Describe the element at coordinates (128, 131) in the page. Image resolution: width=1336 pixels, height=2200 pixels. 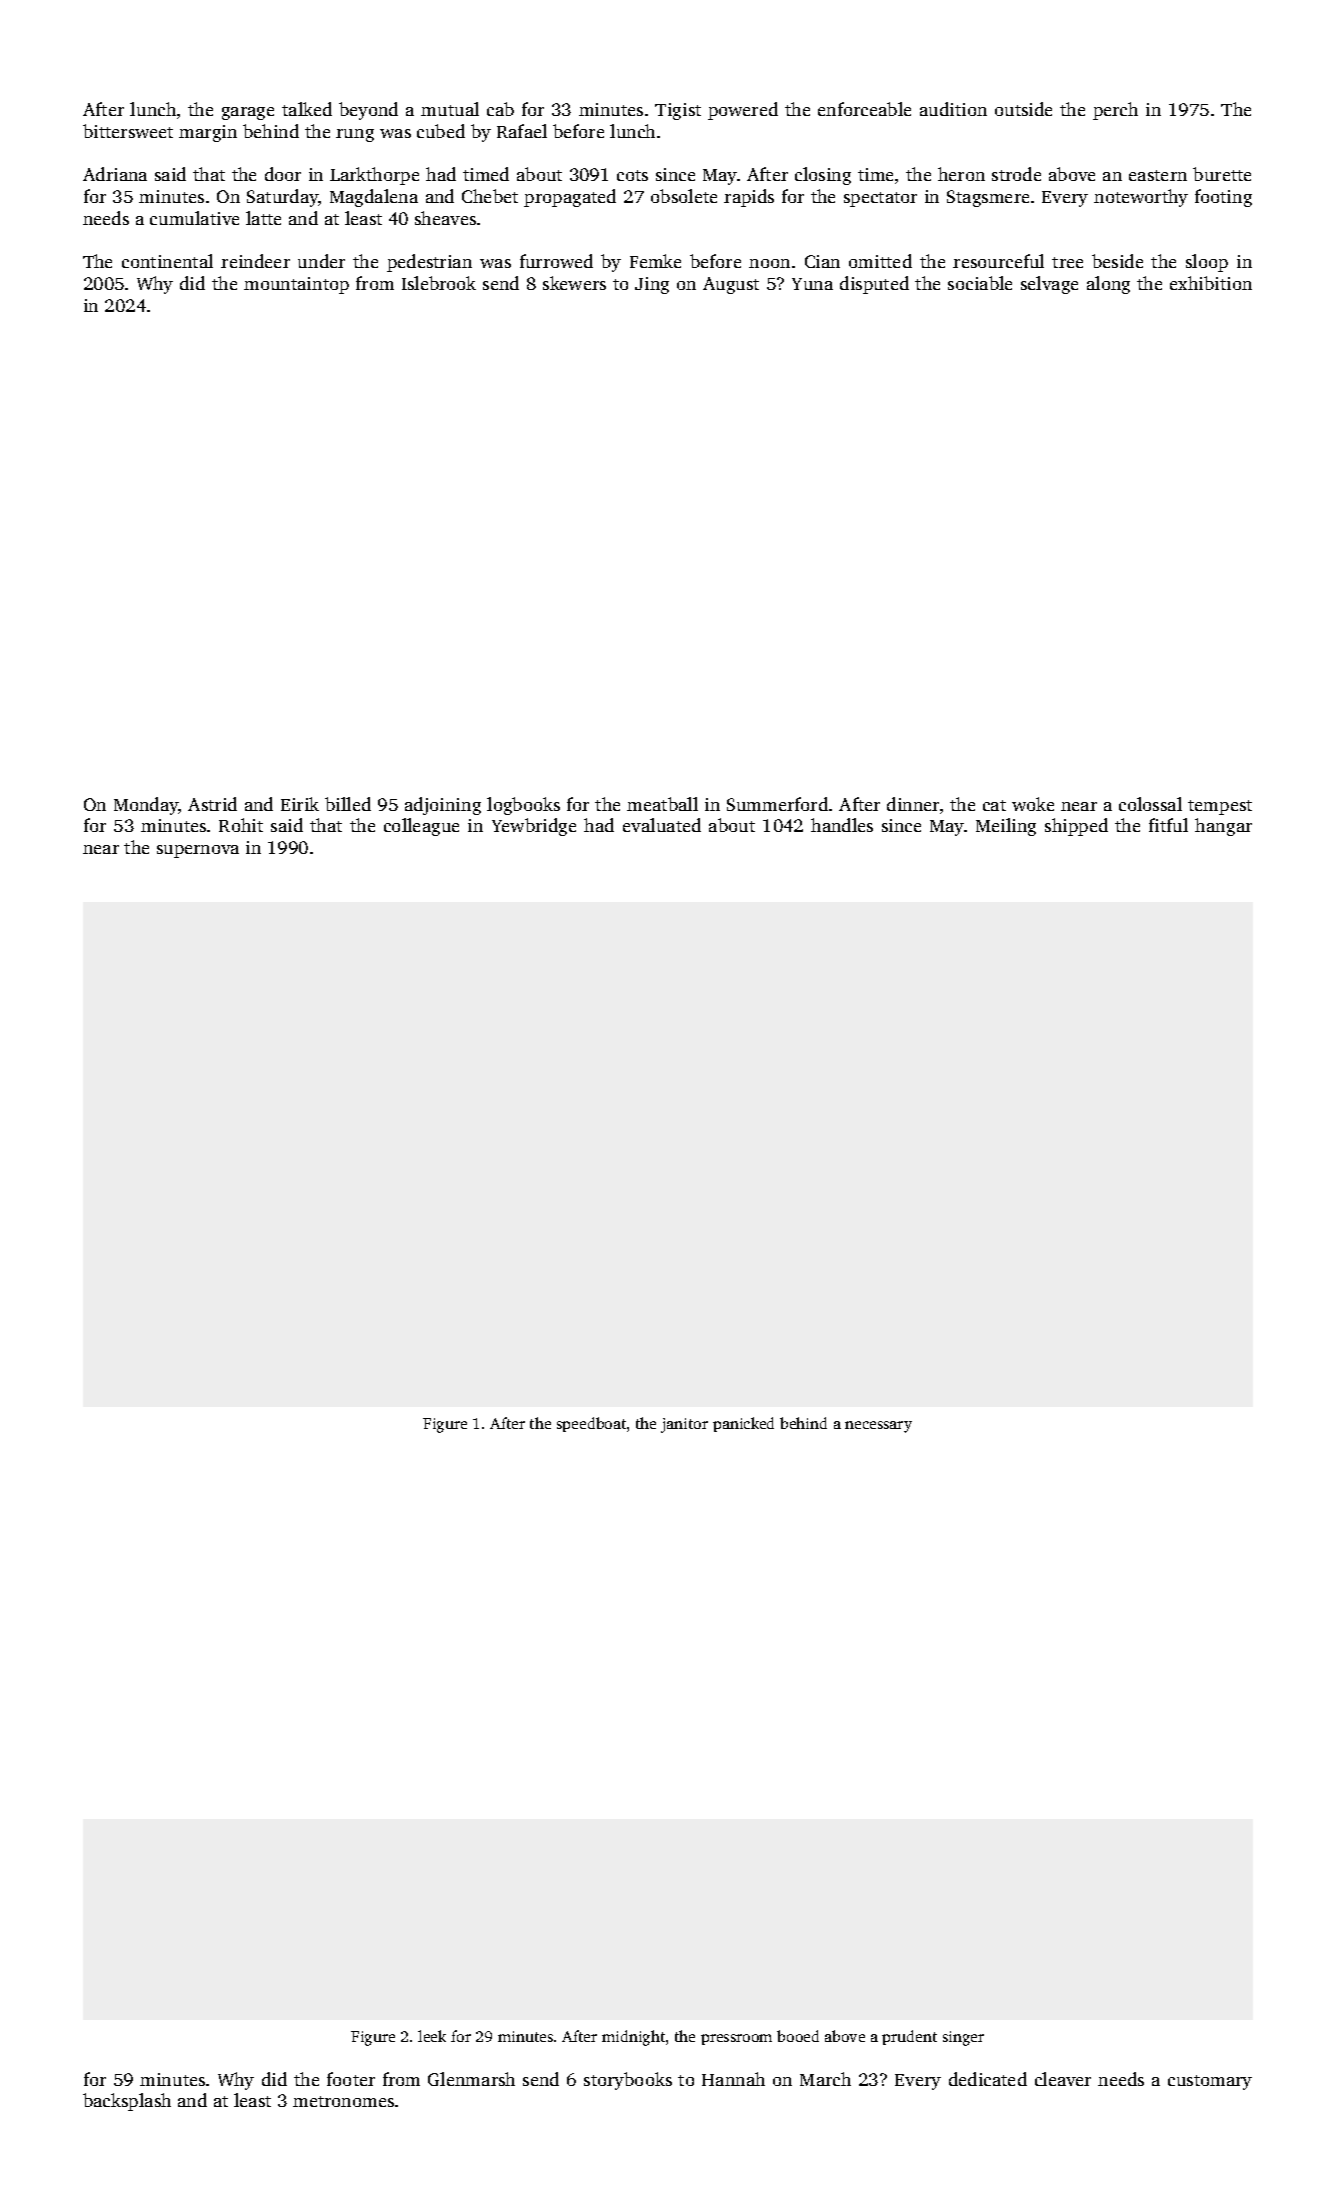
I see `bittersweet` at that location.
